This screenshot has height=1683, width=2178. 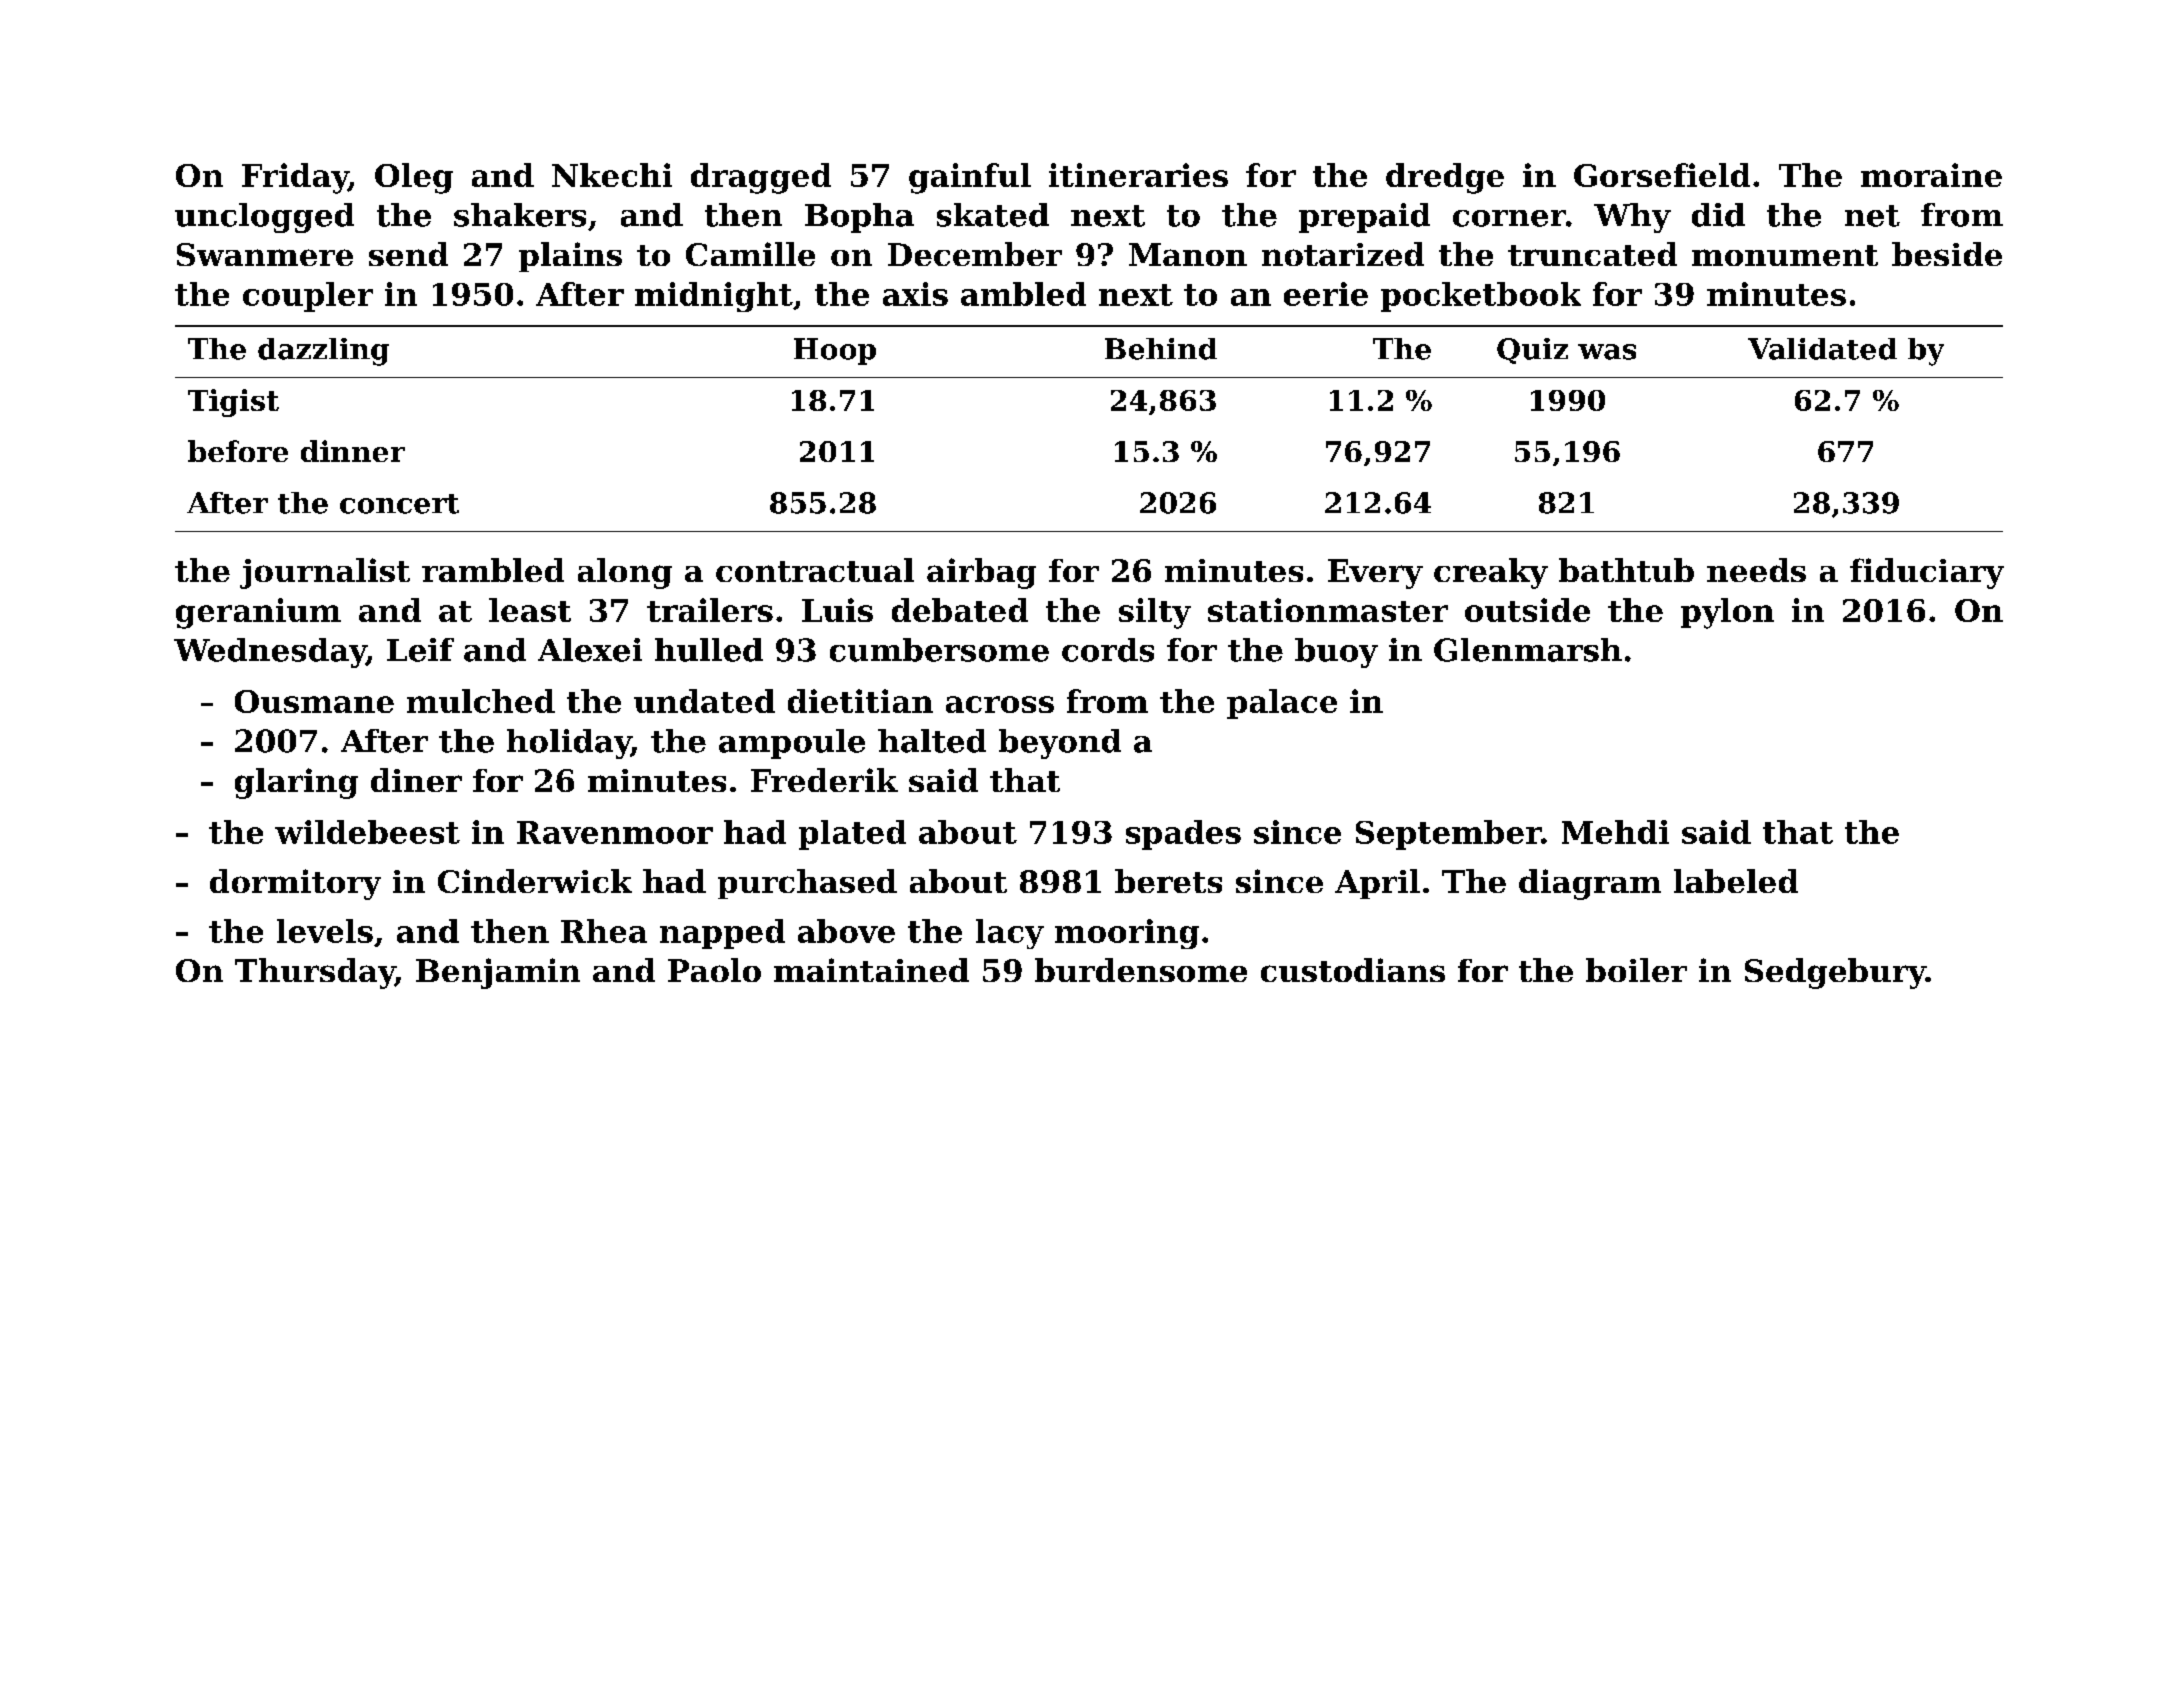 What do you see at coordinates (837, 610) in the screenshot?
I see `Luis` at bounding box center [837, 610].
